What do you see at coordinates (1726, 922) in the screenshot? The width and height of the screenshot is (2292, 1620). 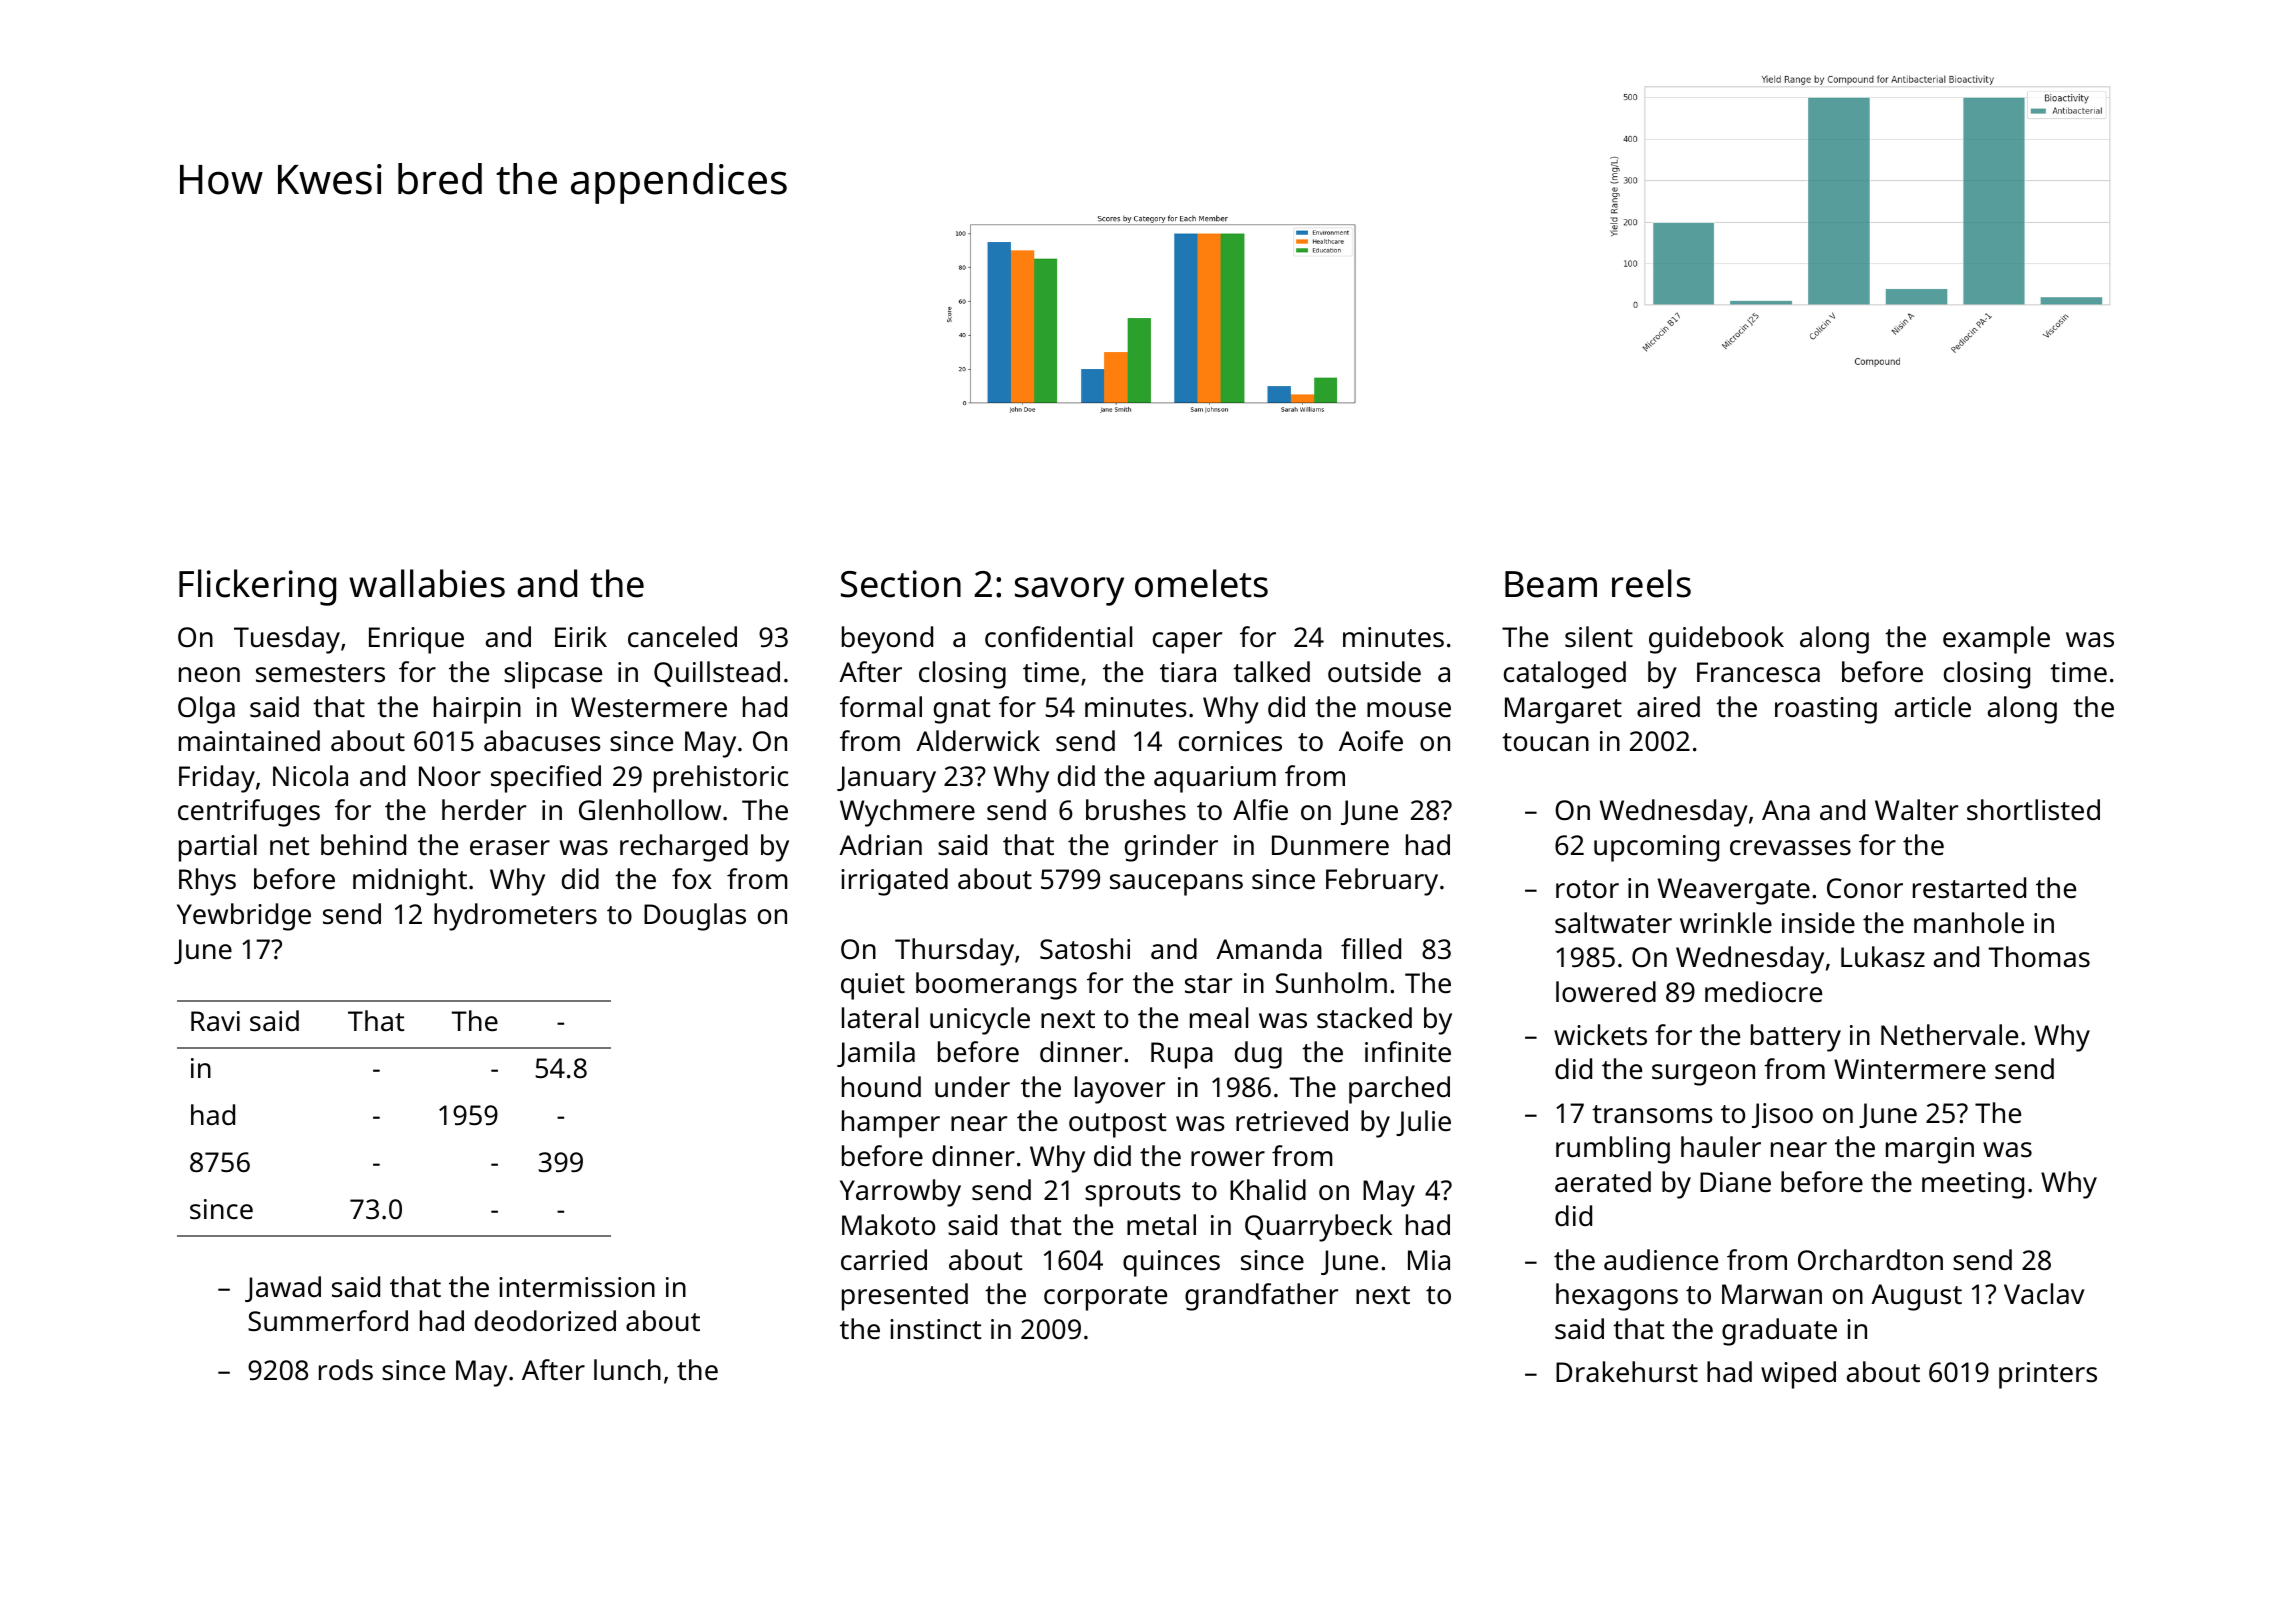 I see `wrinkle` at bounding box center [1726, 922].
